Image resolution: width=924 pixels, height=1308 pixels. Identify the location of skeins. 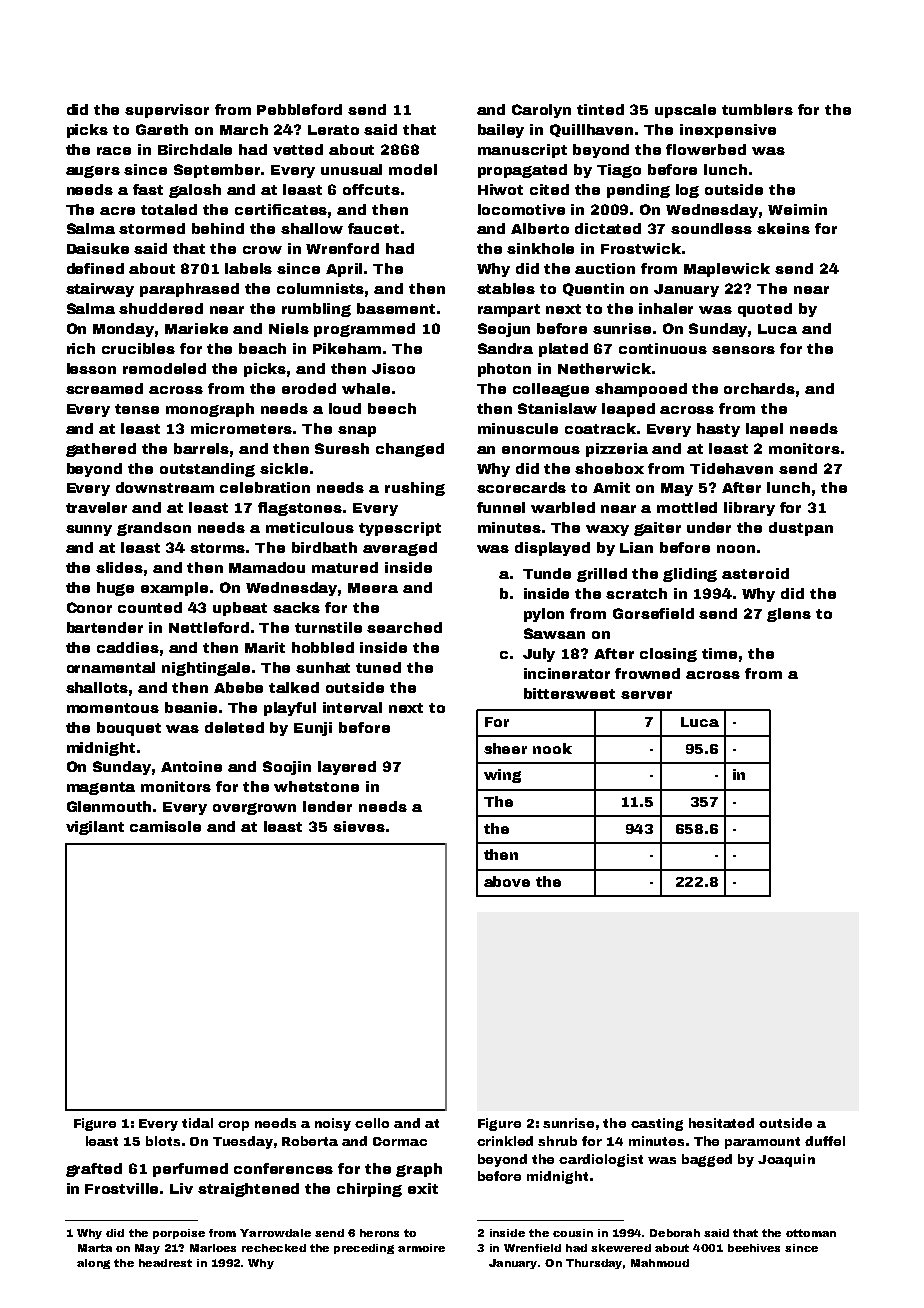
(783, 228).
